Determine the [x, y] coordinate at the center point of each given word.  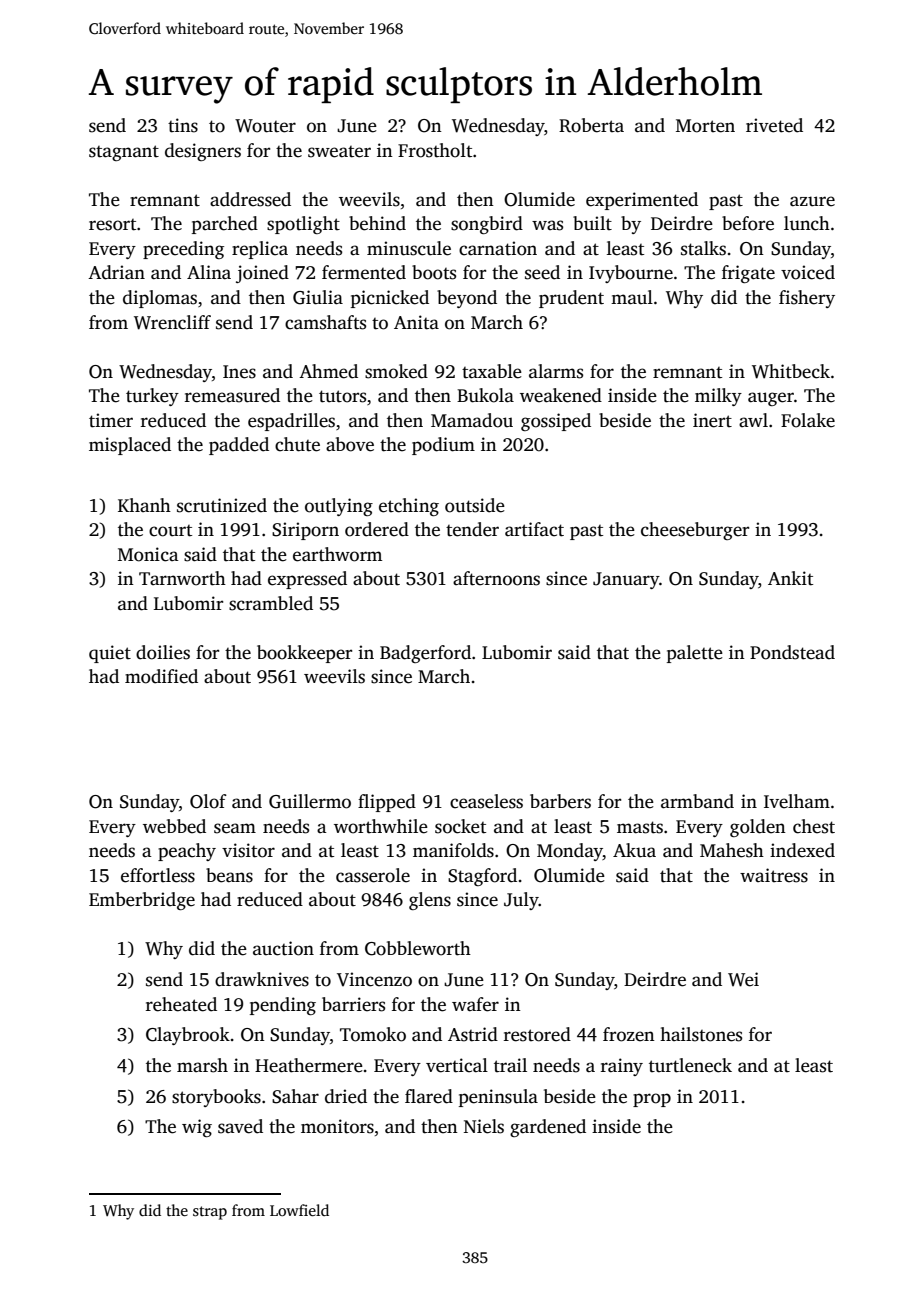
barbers [560, 801]
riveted [774, 125]
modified [161, 676]
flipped [387, 803]
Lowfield [299, 1210]
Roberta [591, 125]
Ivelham [797, 801]
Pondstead [792, 652]
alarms [556, 371]
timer [111, 420]
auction [283, 948]
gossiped [556, 422]
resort [112, 225]
